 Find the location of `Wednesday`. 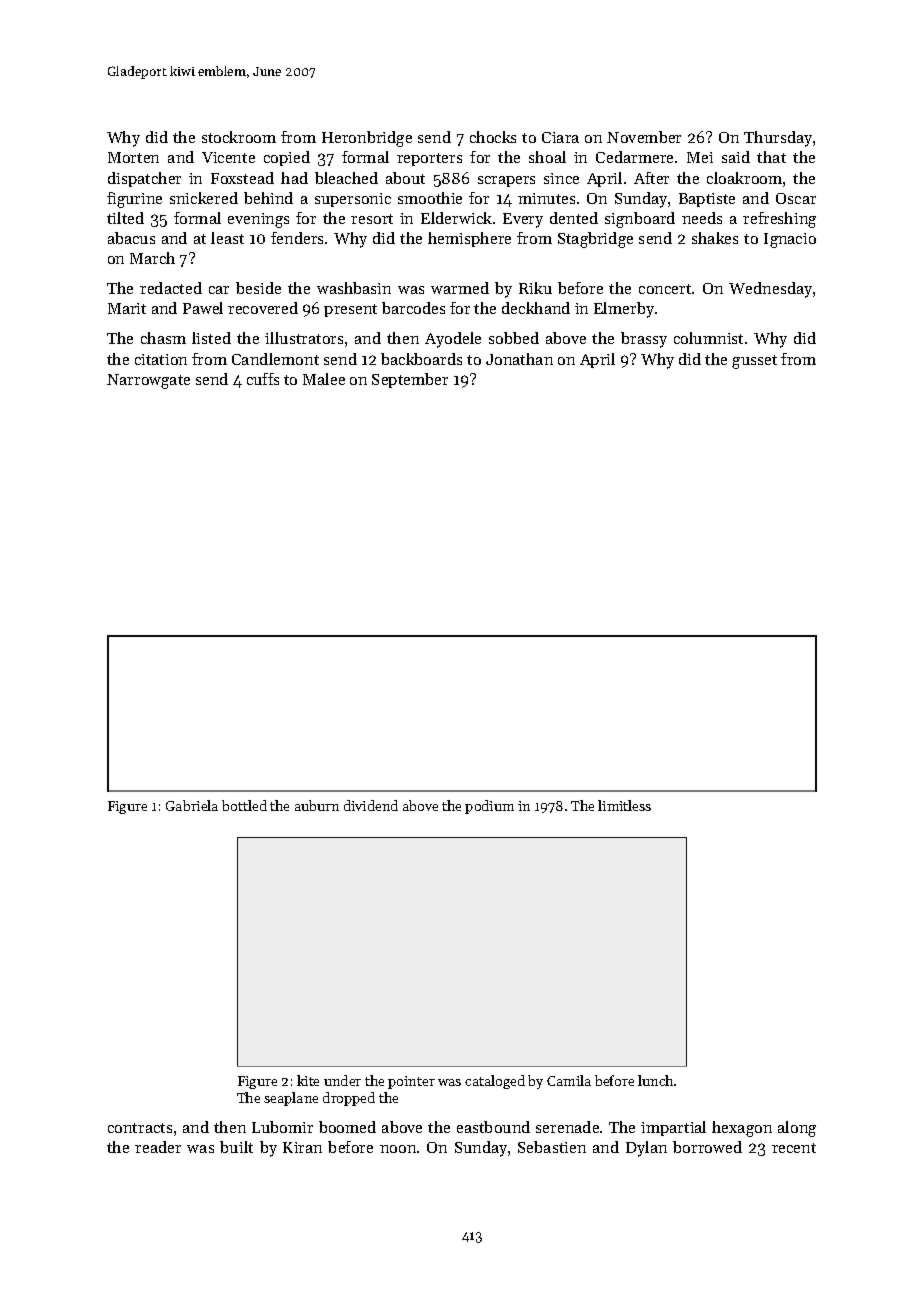

Wednesday is located at coordinates (770, 290).
